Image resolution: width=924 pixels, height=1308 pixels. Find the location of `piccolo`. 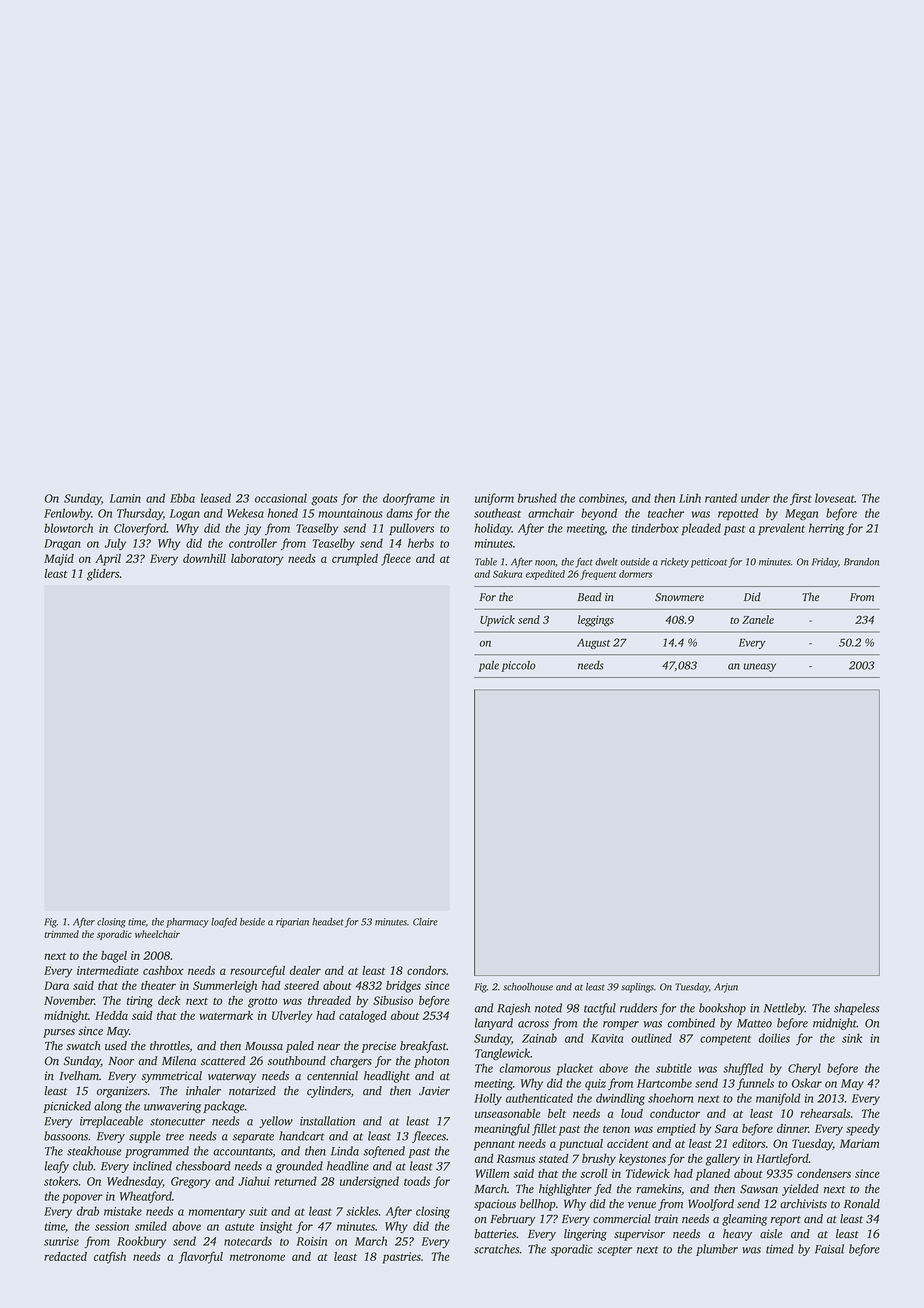

piccolo is located at coordinates (518, 666).
